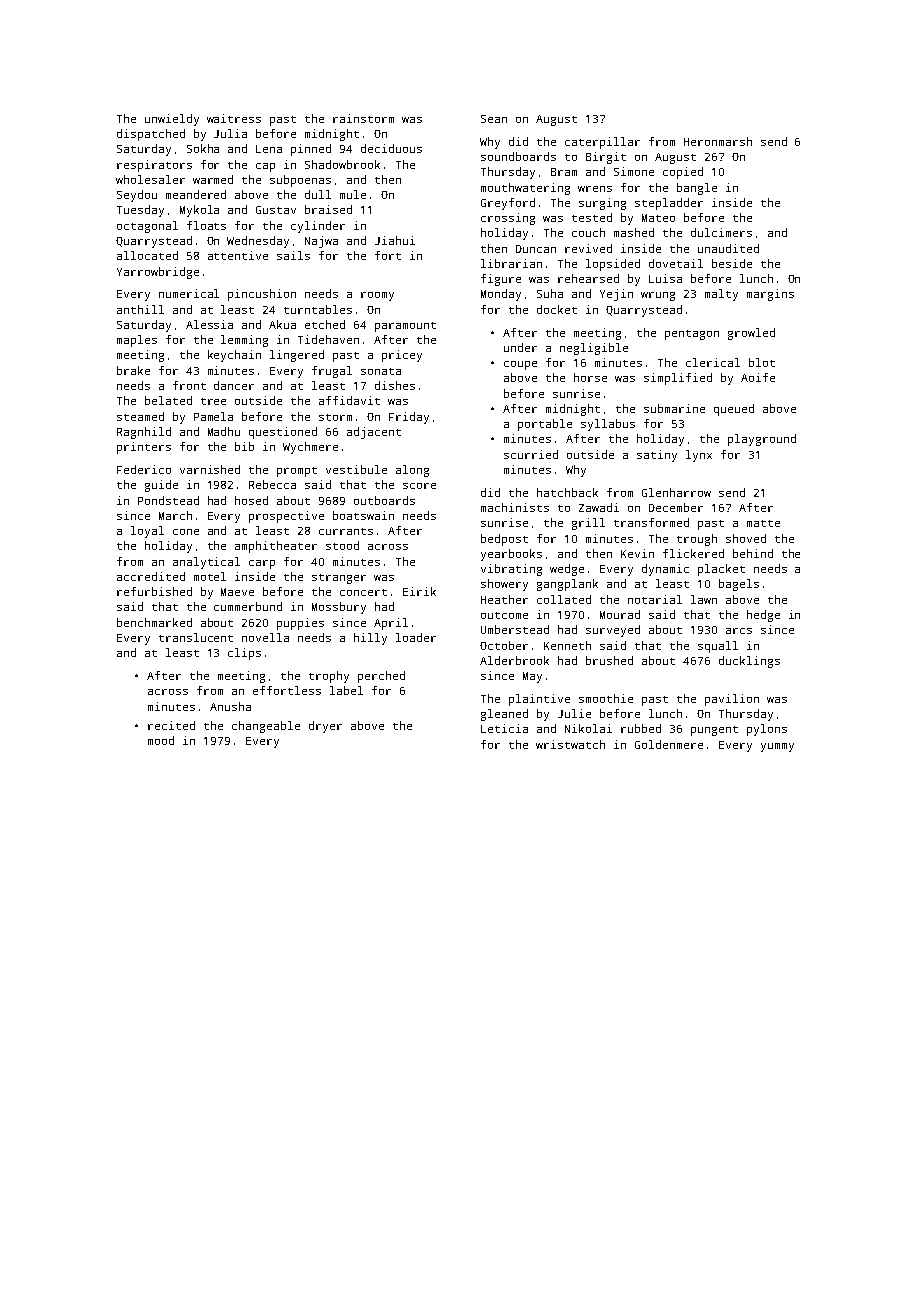 The height and width of the screenshot is (1308, 924). Describe the element at coordinates (265, 637) in the screenshot. I see `novella` at that location.
